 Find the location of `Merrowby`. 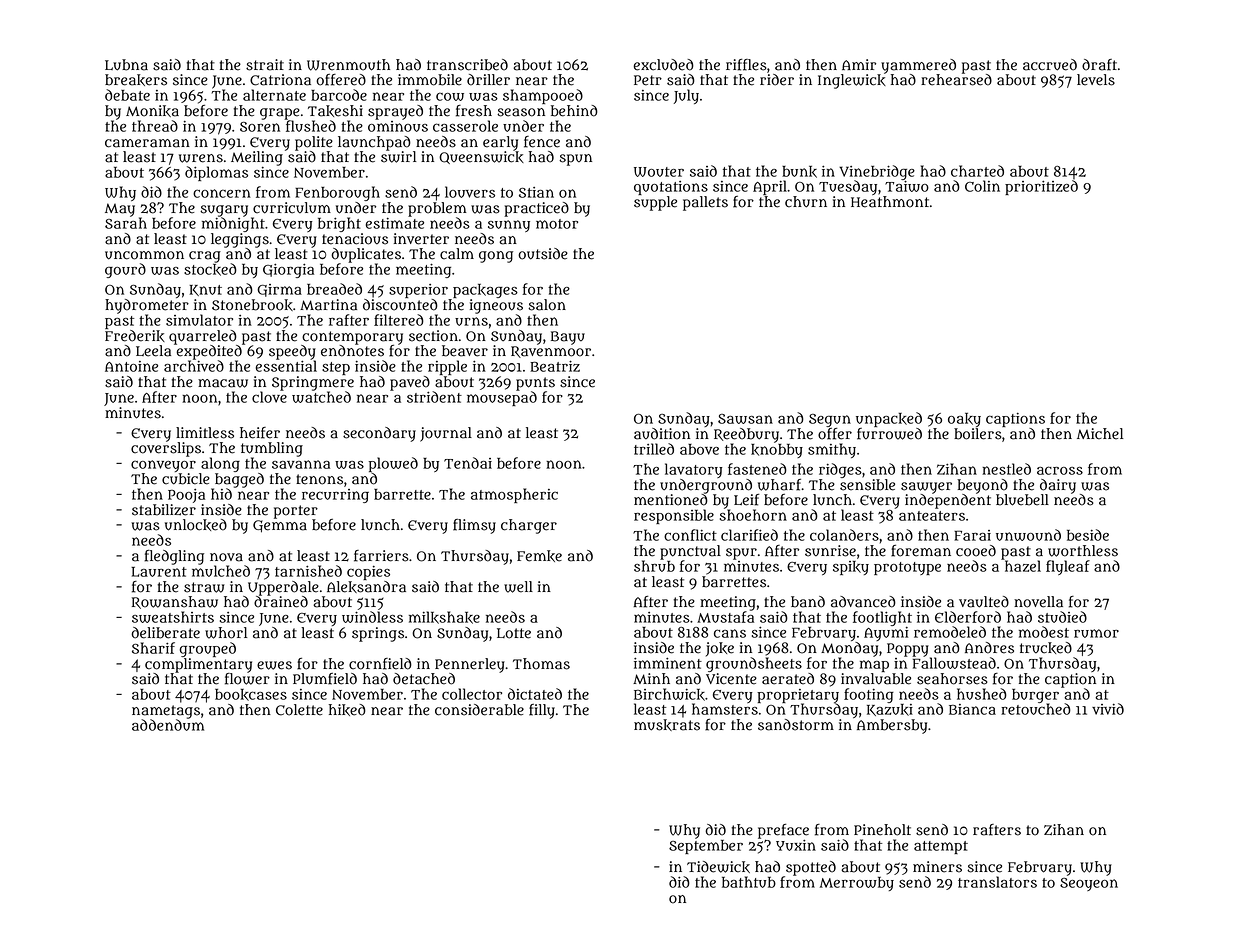

Merrowby is located at coordinates (857, 884).
